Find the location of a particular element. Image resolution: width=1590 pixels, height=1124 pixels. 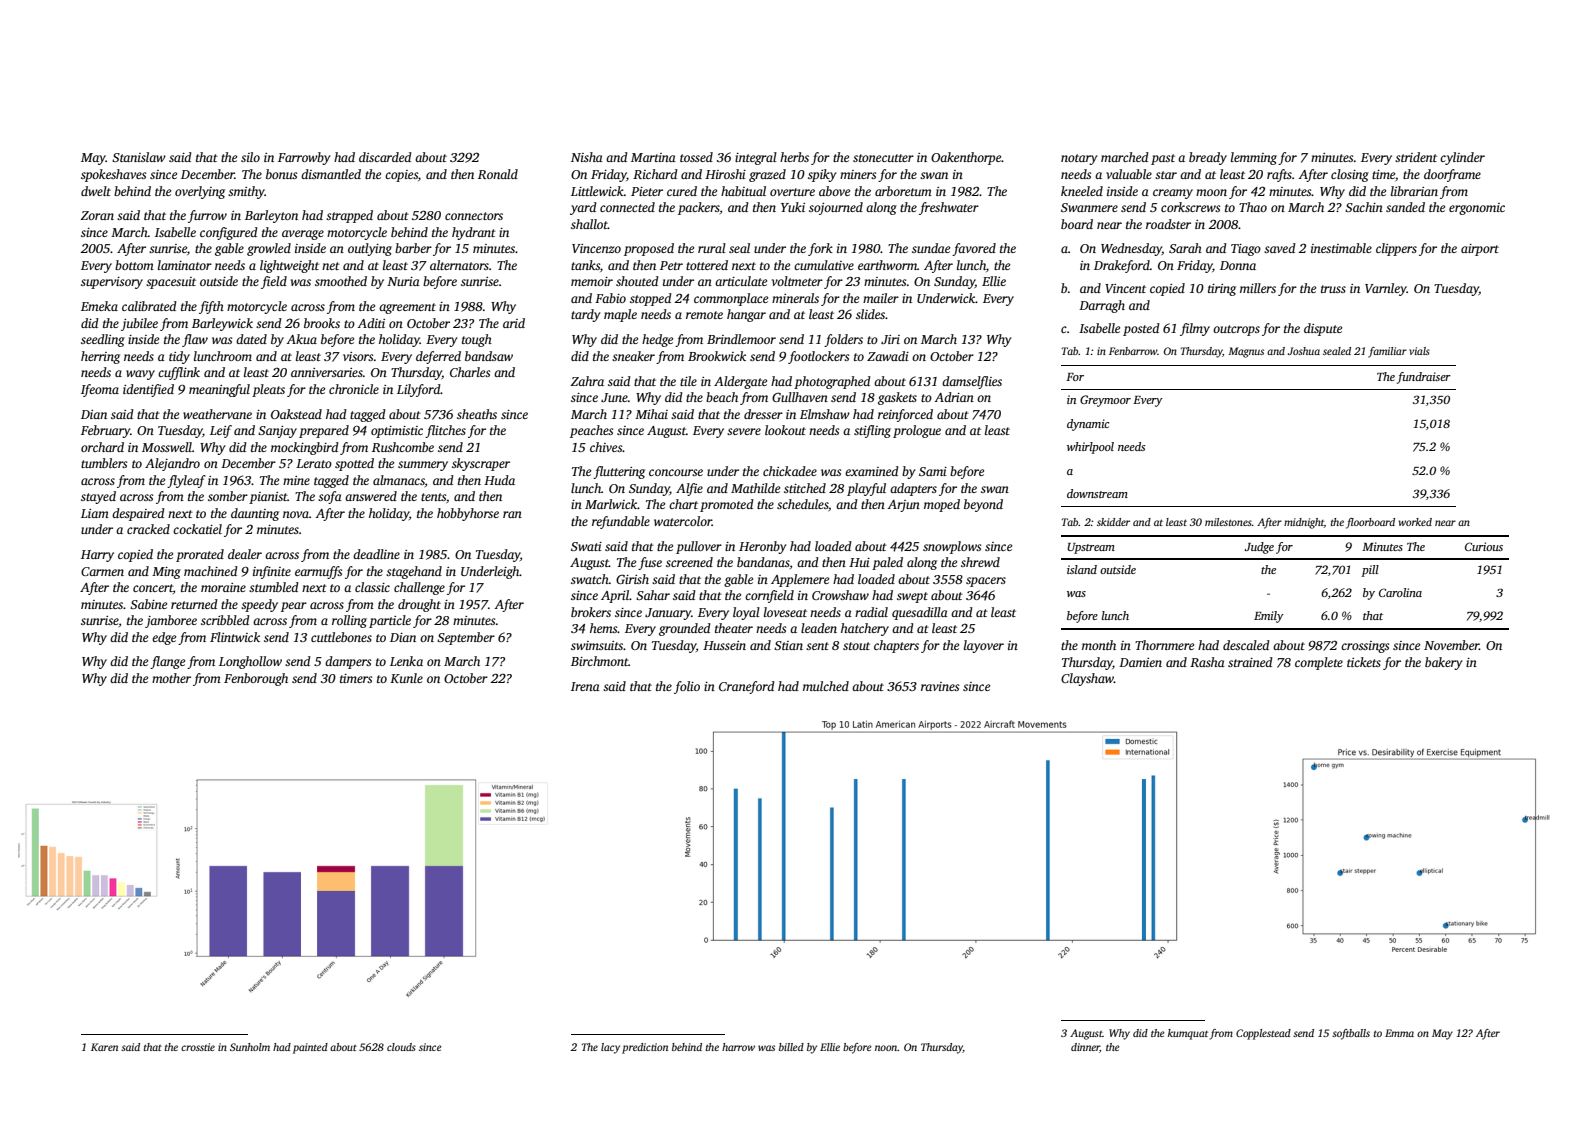

discarded is located at coordinates (385, 157).
